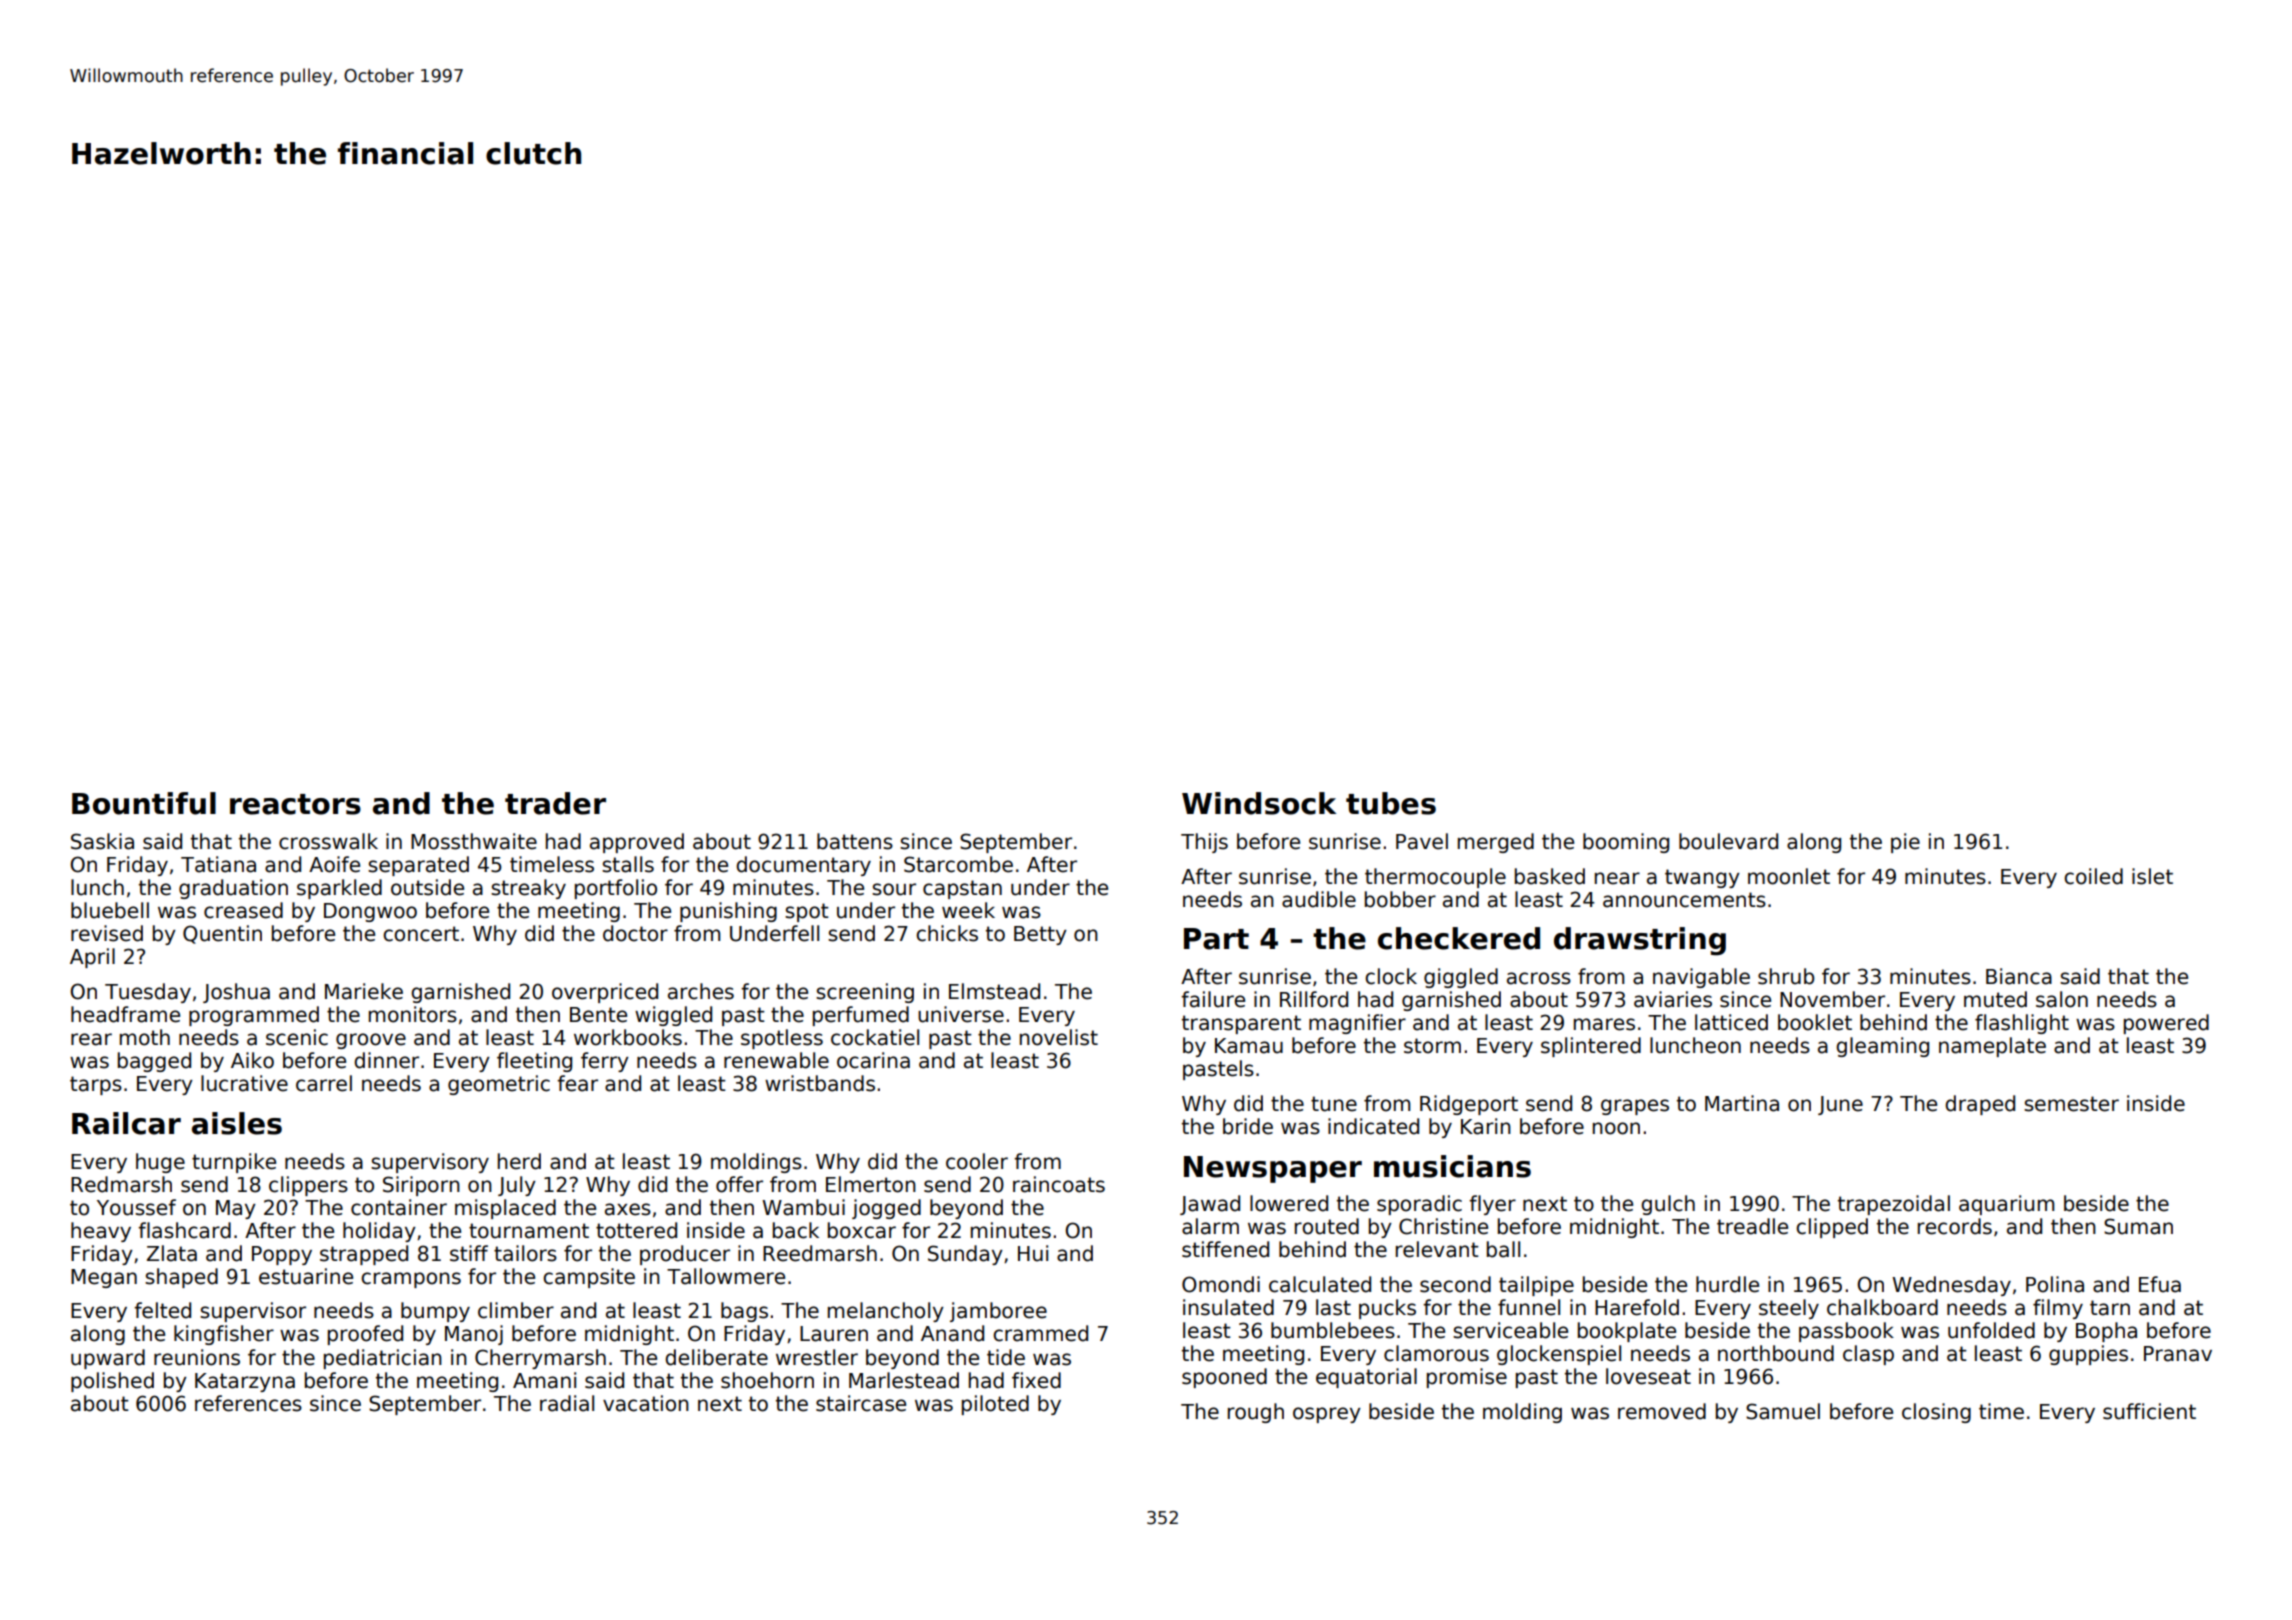 Image resolution: width=2292 pixels, height=1620 pixels. I want to click on radial, so click(567, 1403).
